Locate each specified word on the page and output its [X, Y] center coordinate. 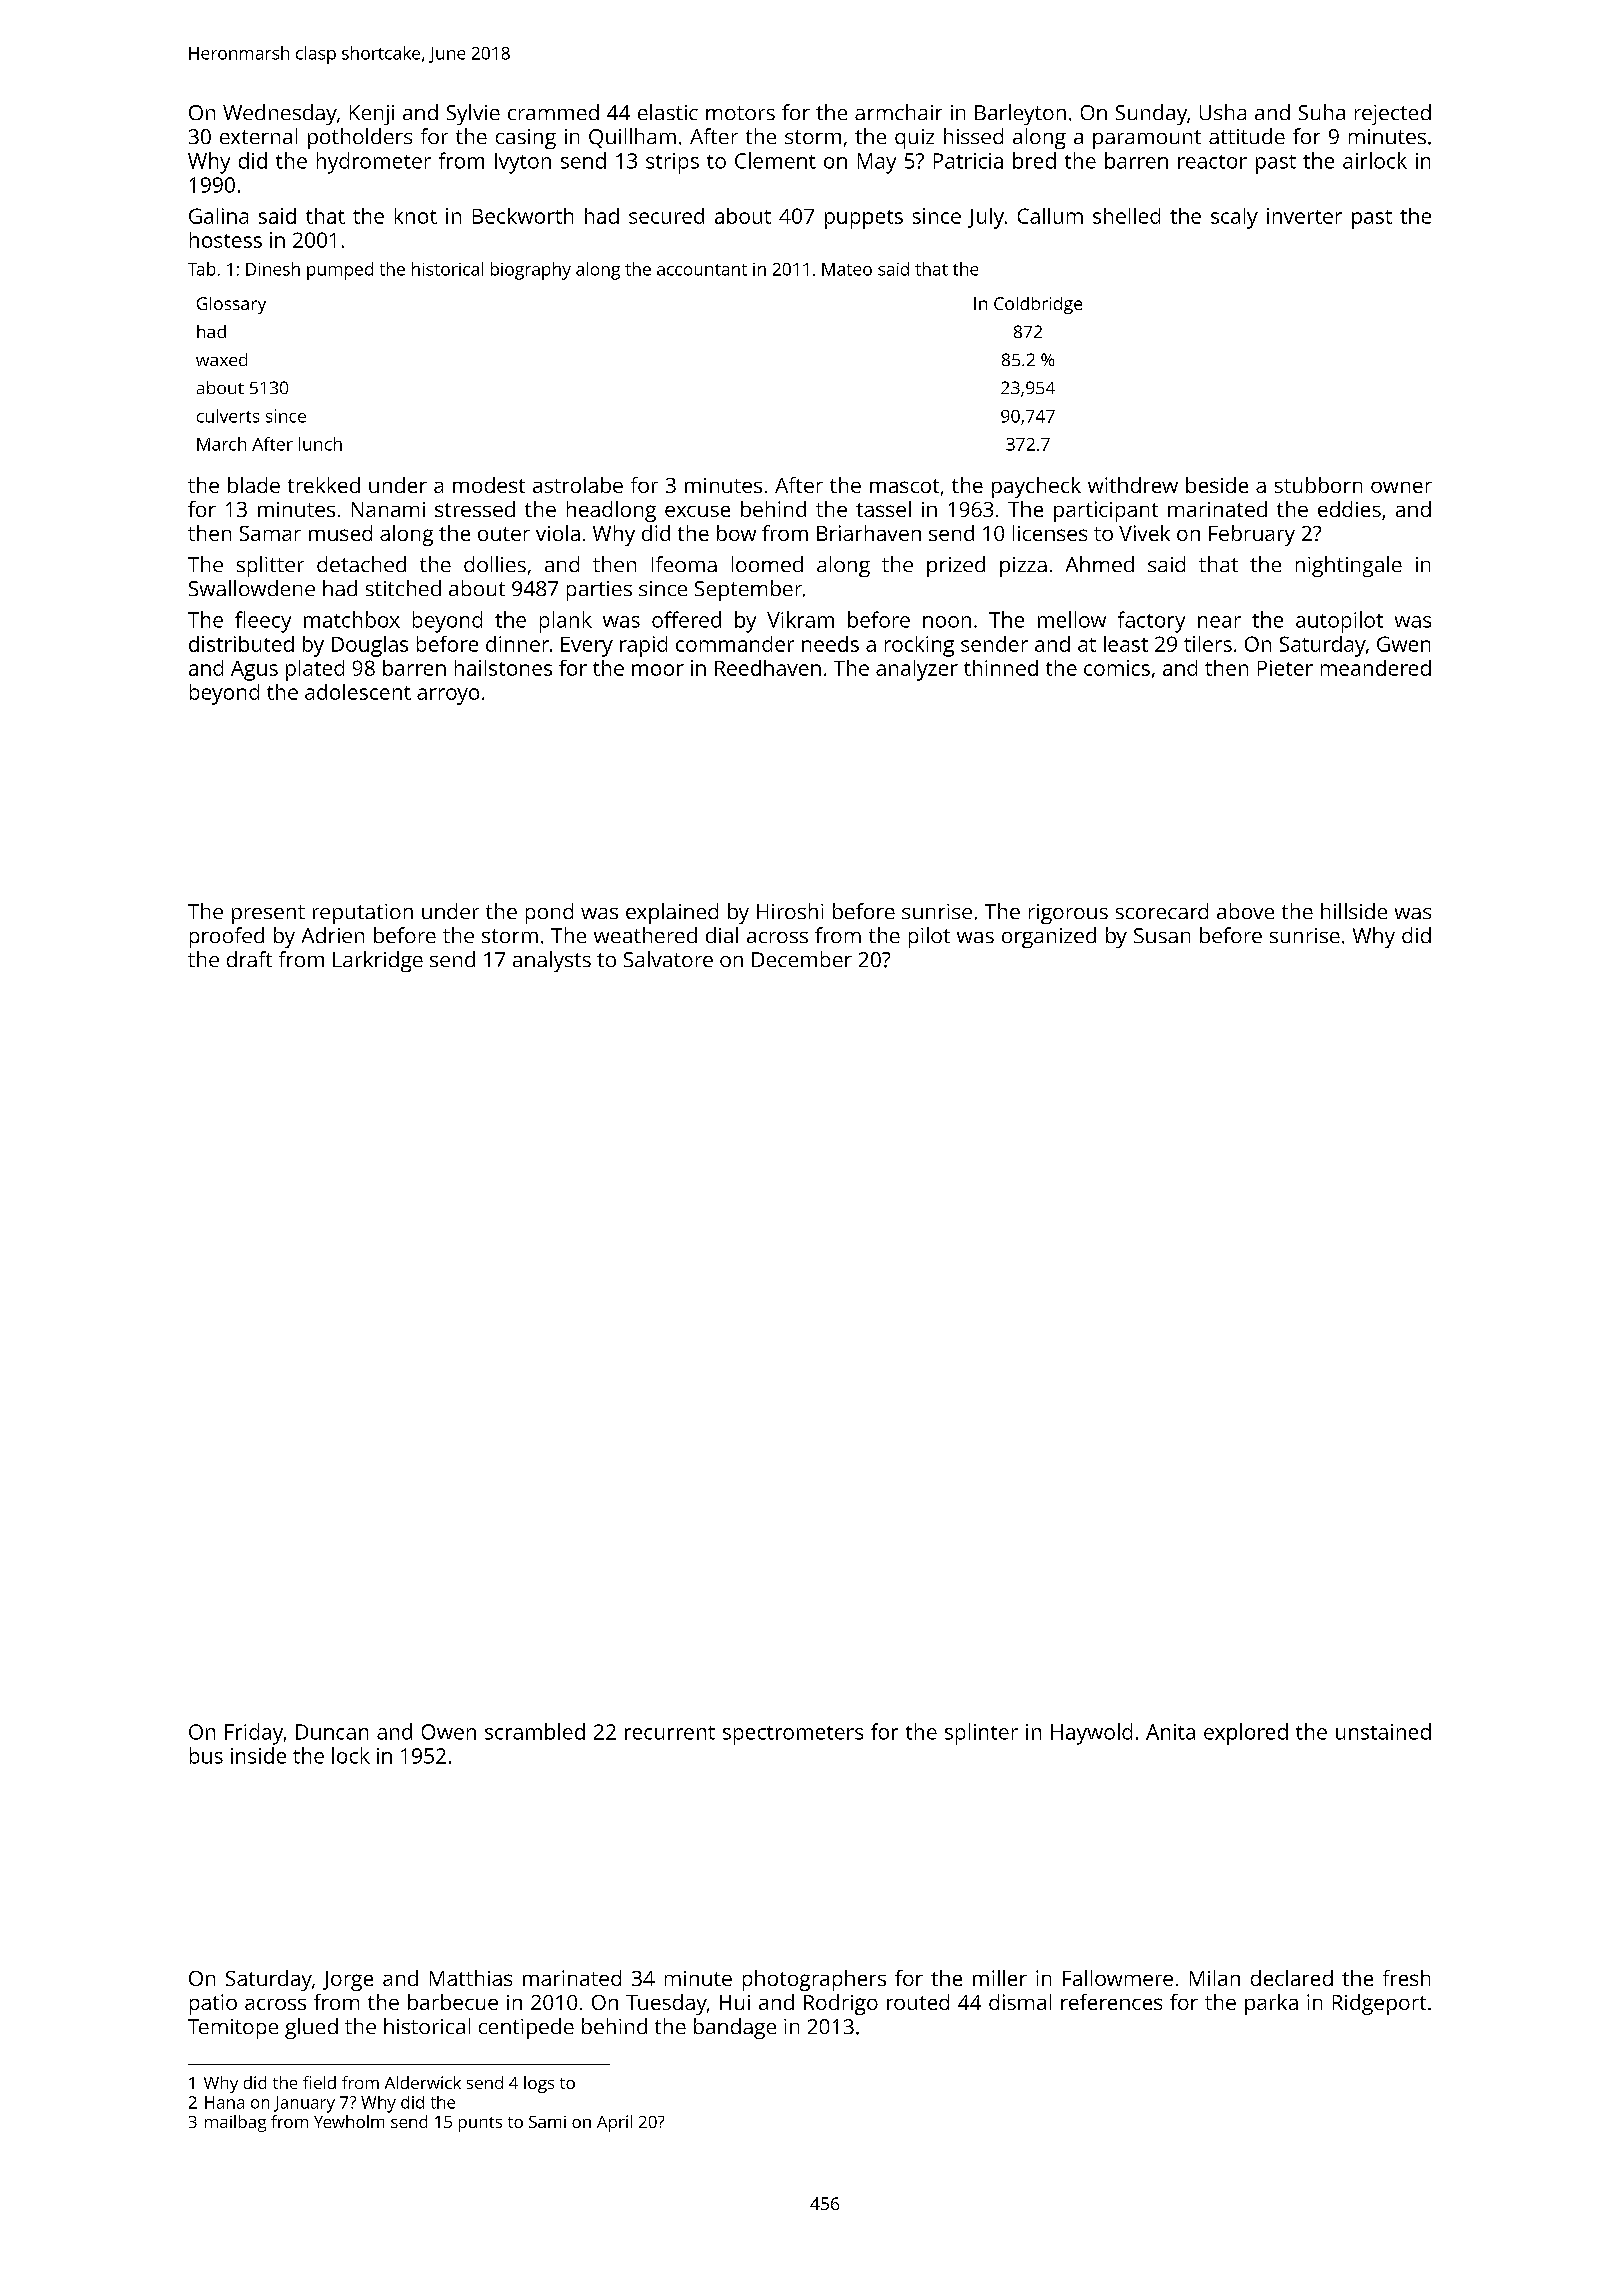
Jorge [348, 1981]
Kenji [372, 115]
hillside [1354, 911]
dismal [1020, 2002]
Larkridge [378, 961]
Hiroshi [790, 911]
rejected [1393, 114]
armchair [898, 112]
